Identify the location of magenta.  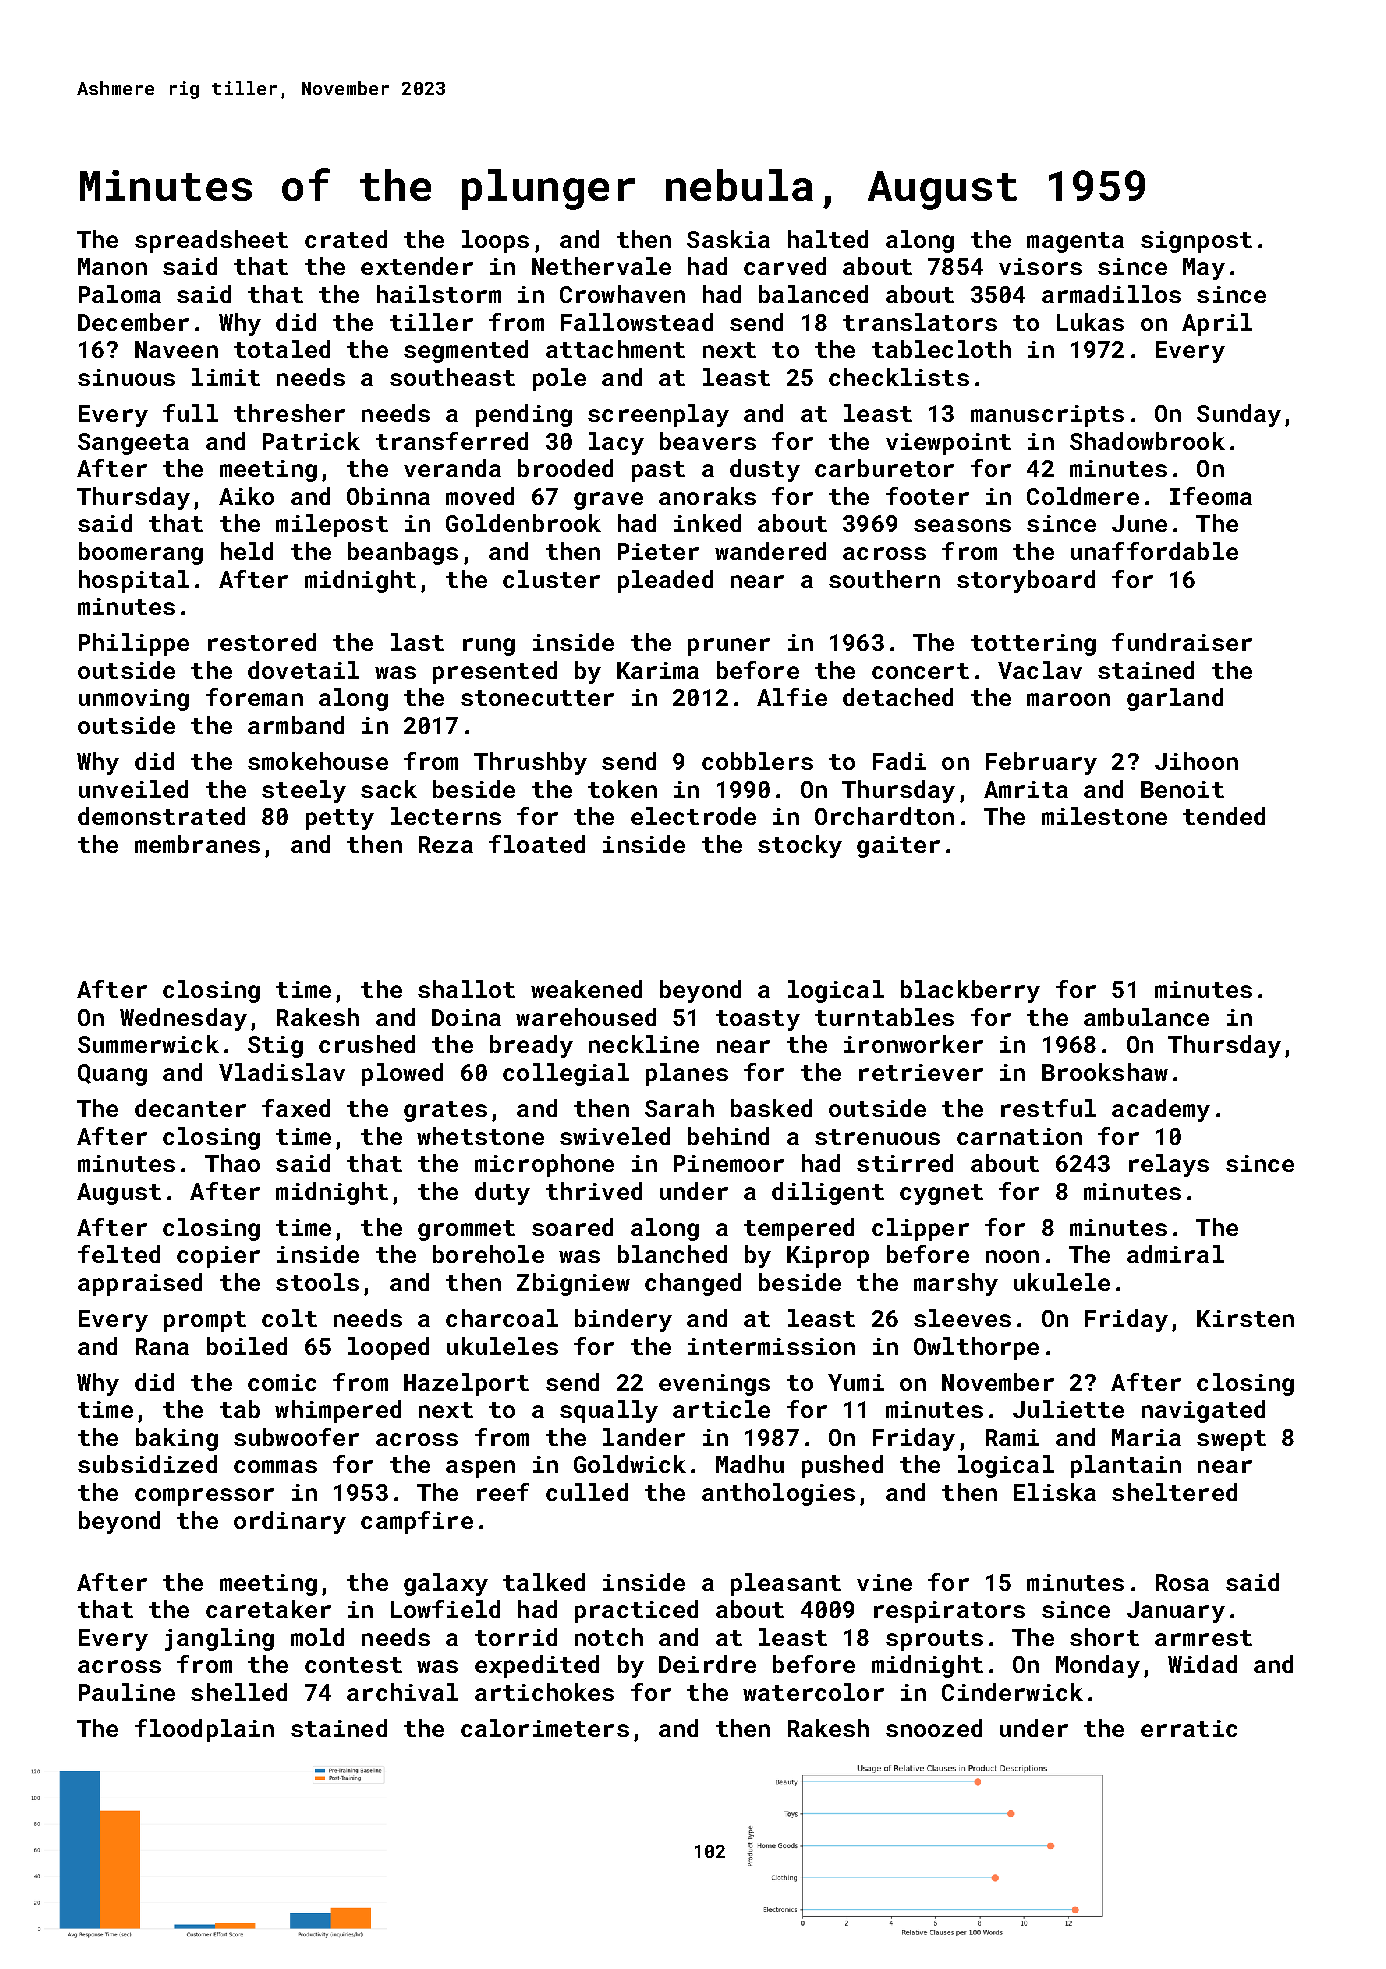
(1075, 242).
